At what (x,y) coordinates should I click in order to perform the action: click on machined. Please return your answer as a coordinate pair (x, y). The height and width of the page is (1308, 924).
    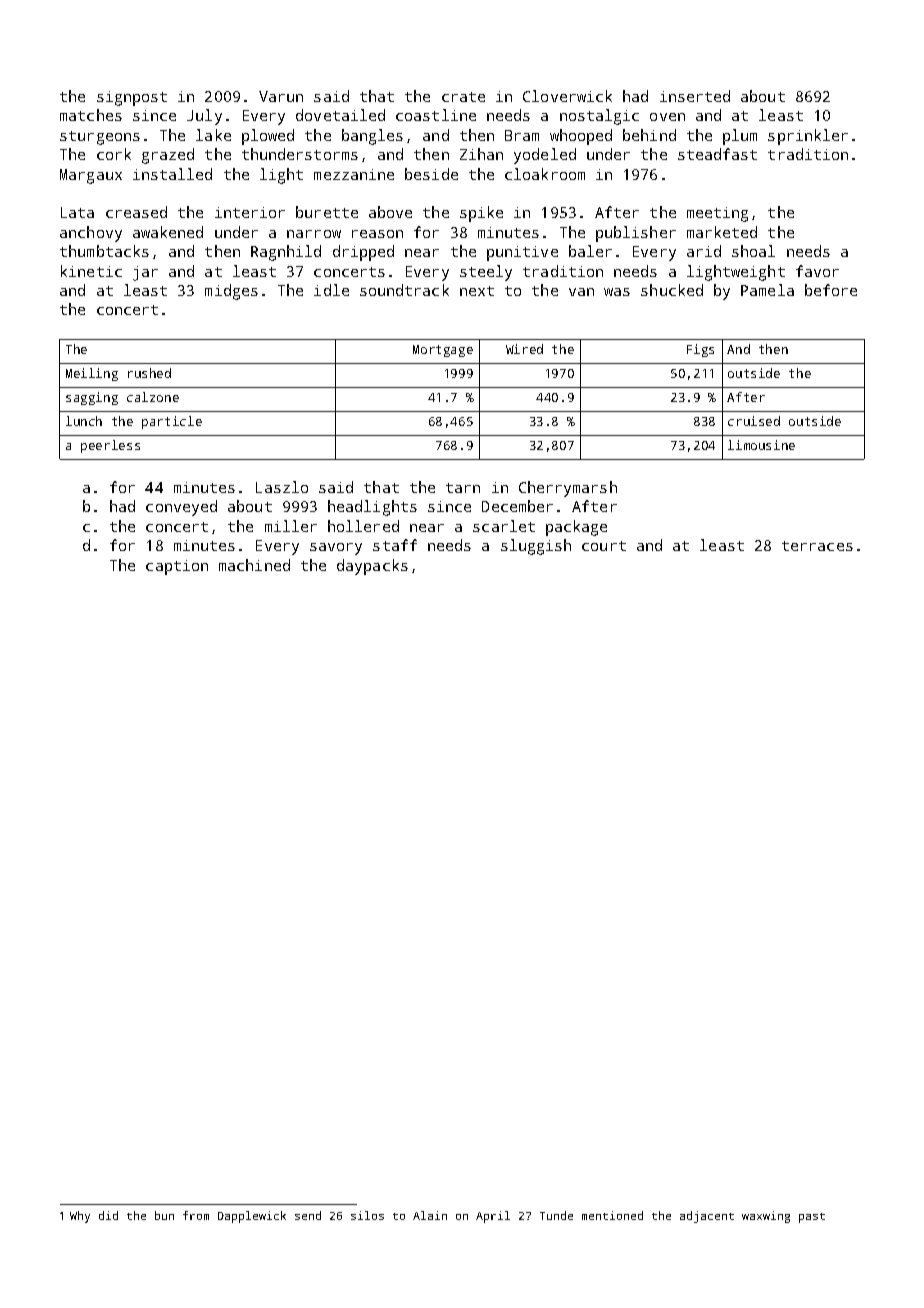
    Looking at the image, I should click on (254, 565).
